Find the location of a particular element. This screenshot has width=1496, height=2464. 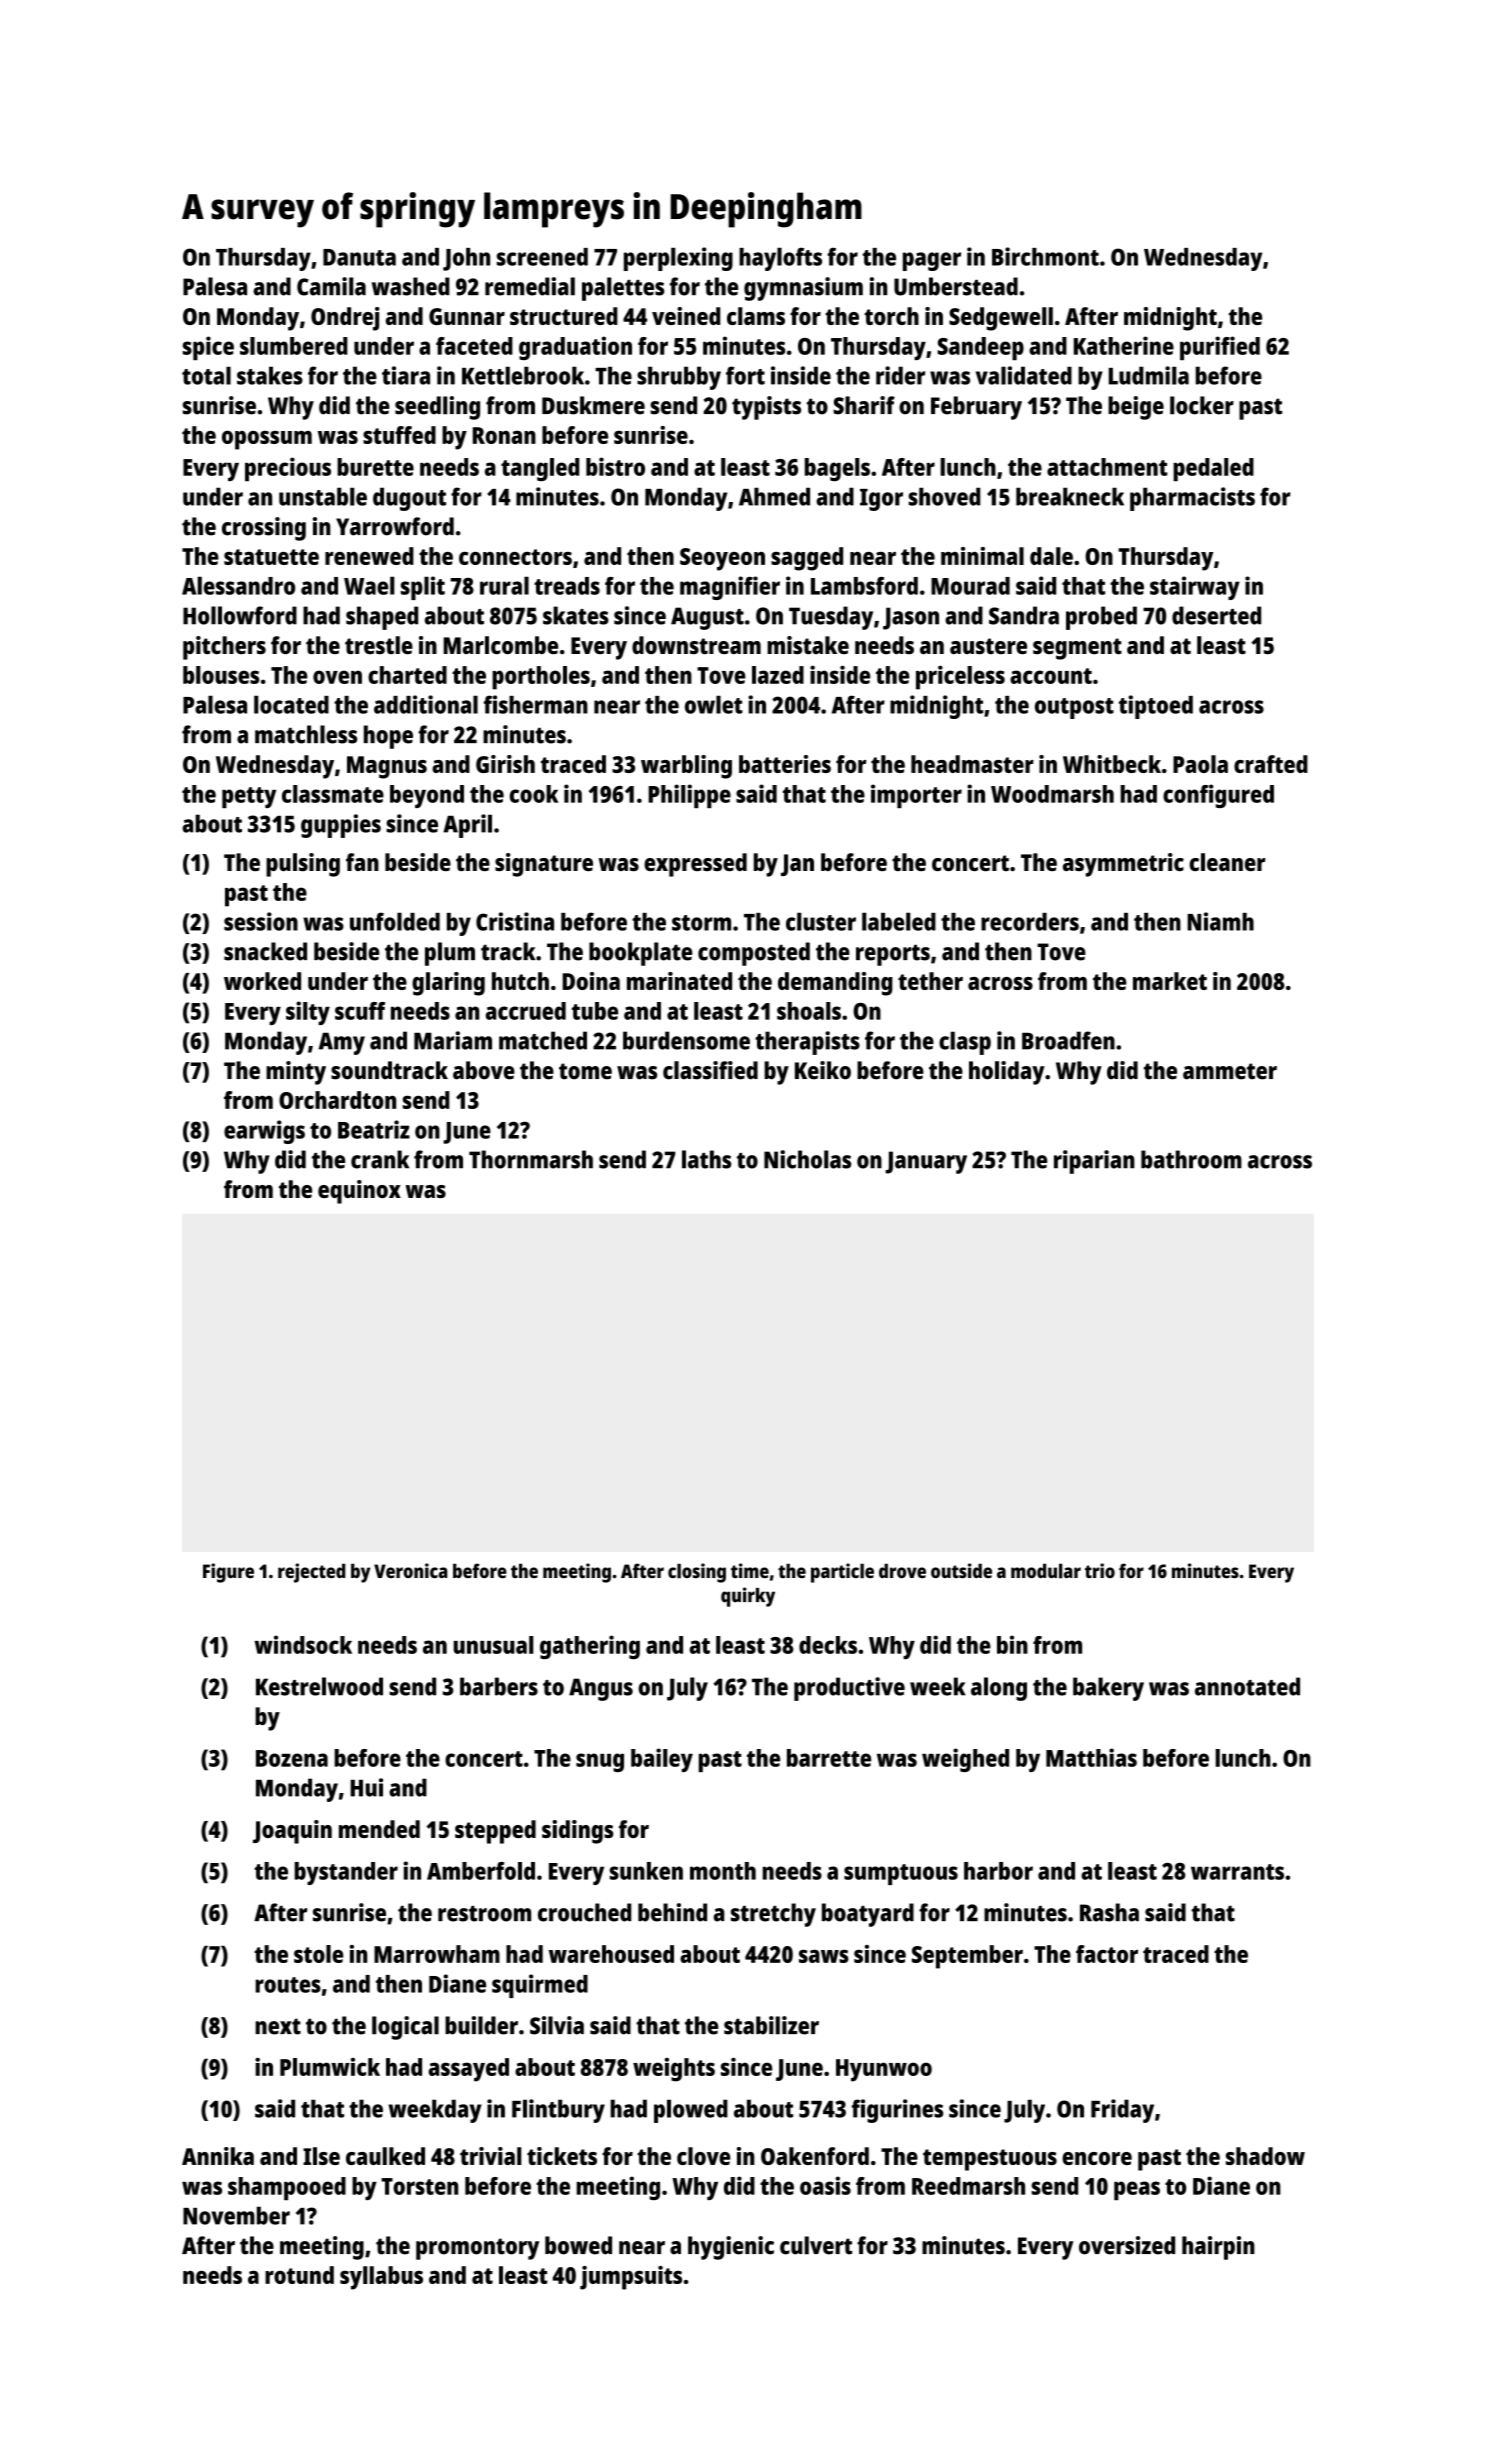

riparian is located at coordinates (1094, 1162).
